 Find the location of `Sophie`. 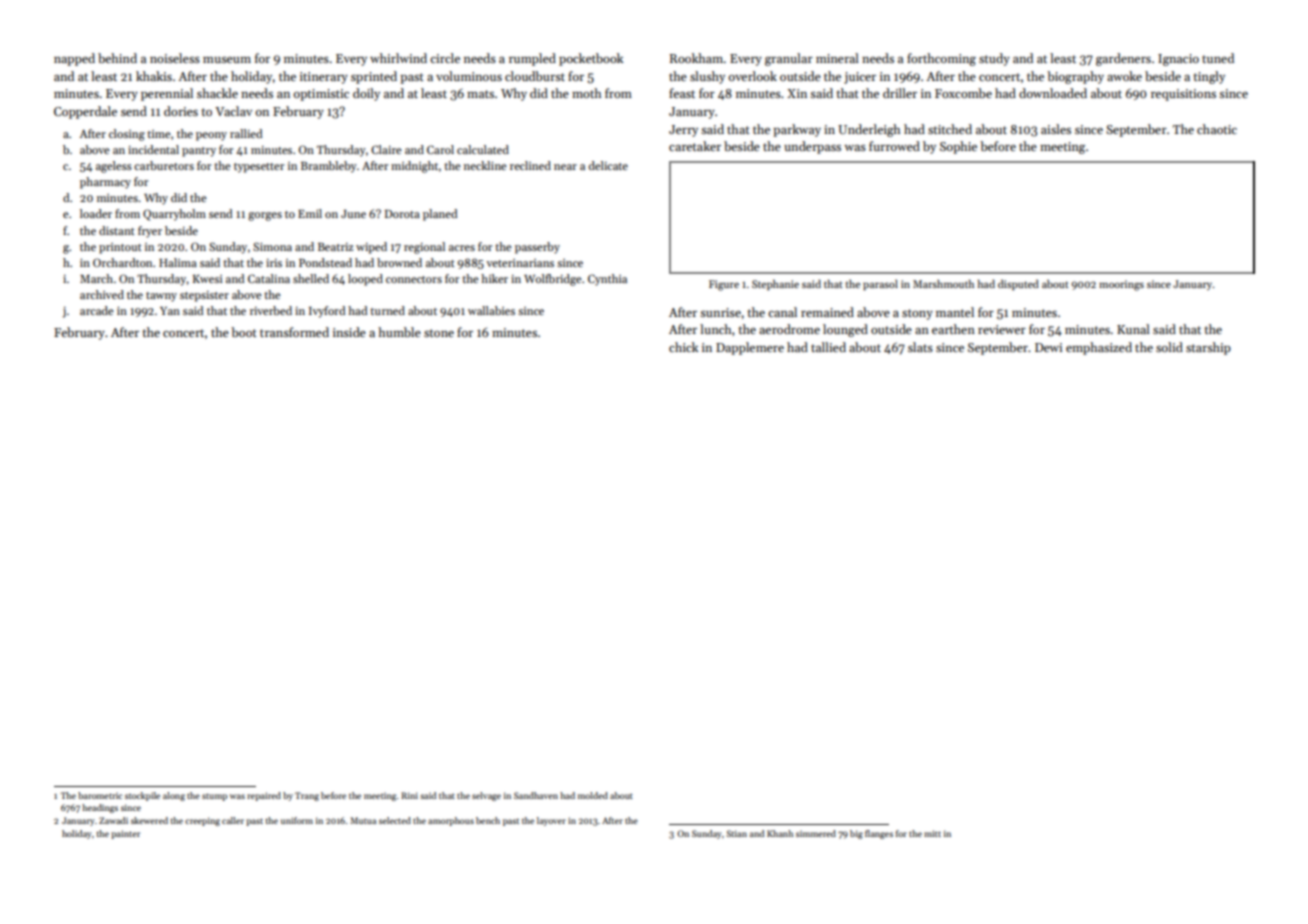

Sophie is located at coordinates (958, 147).
